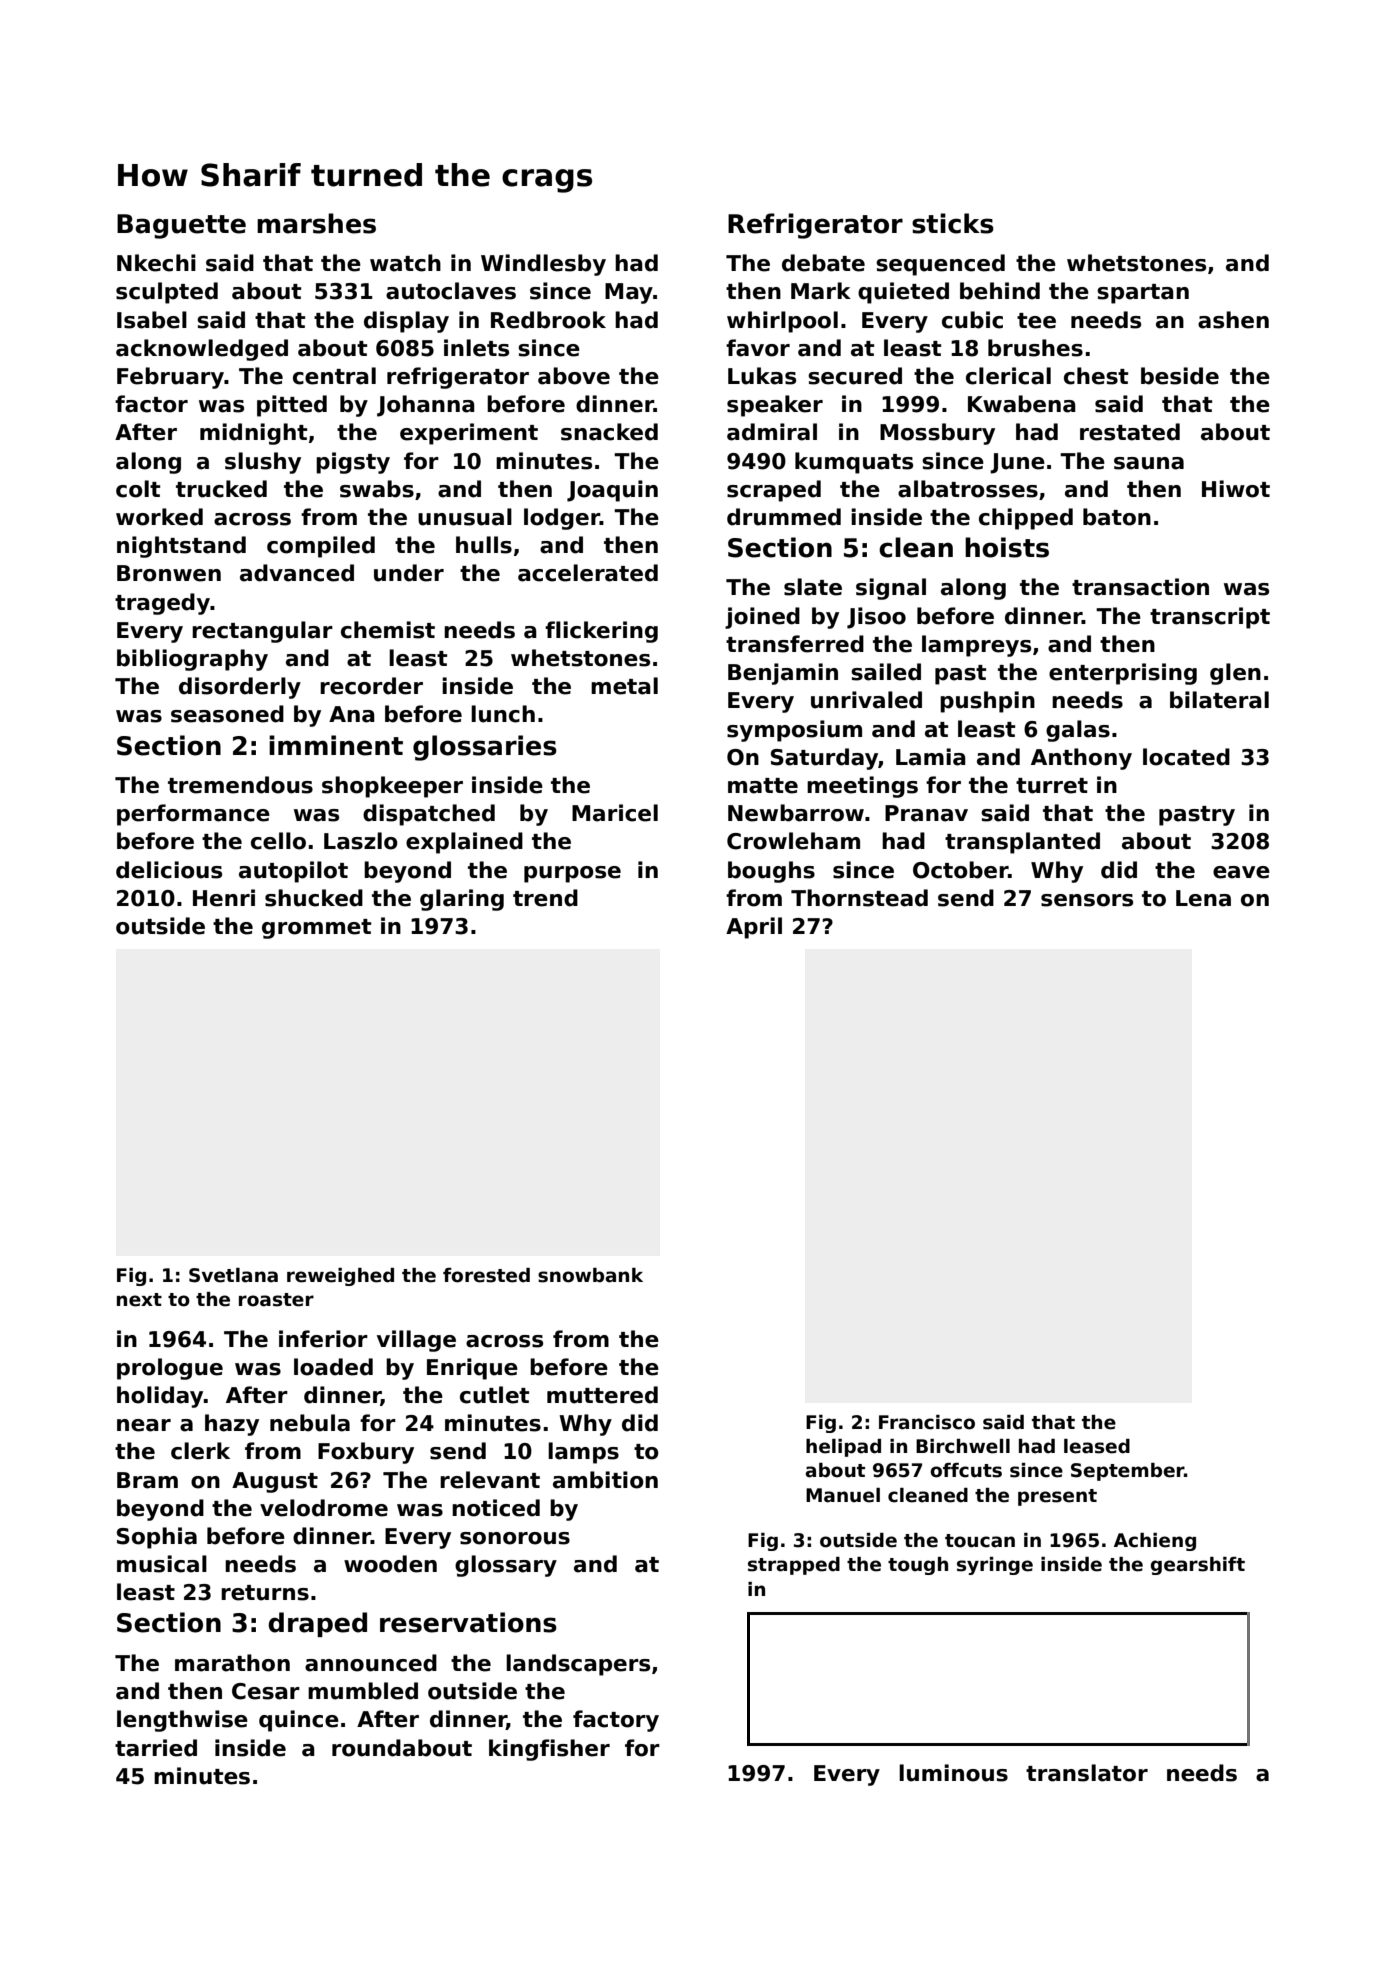 The width and height of the page is (1386, 1969). Describe the element at coordinates (823, 263) in the page. I see `debate` at that location.
